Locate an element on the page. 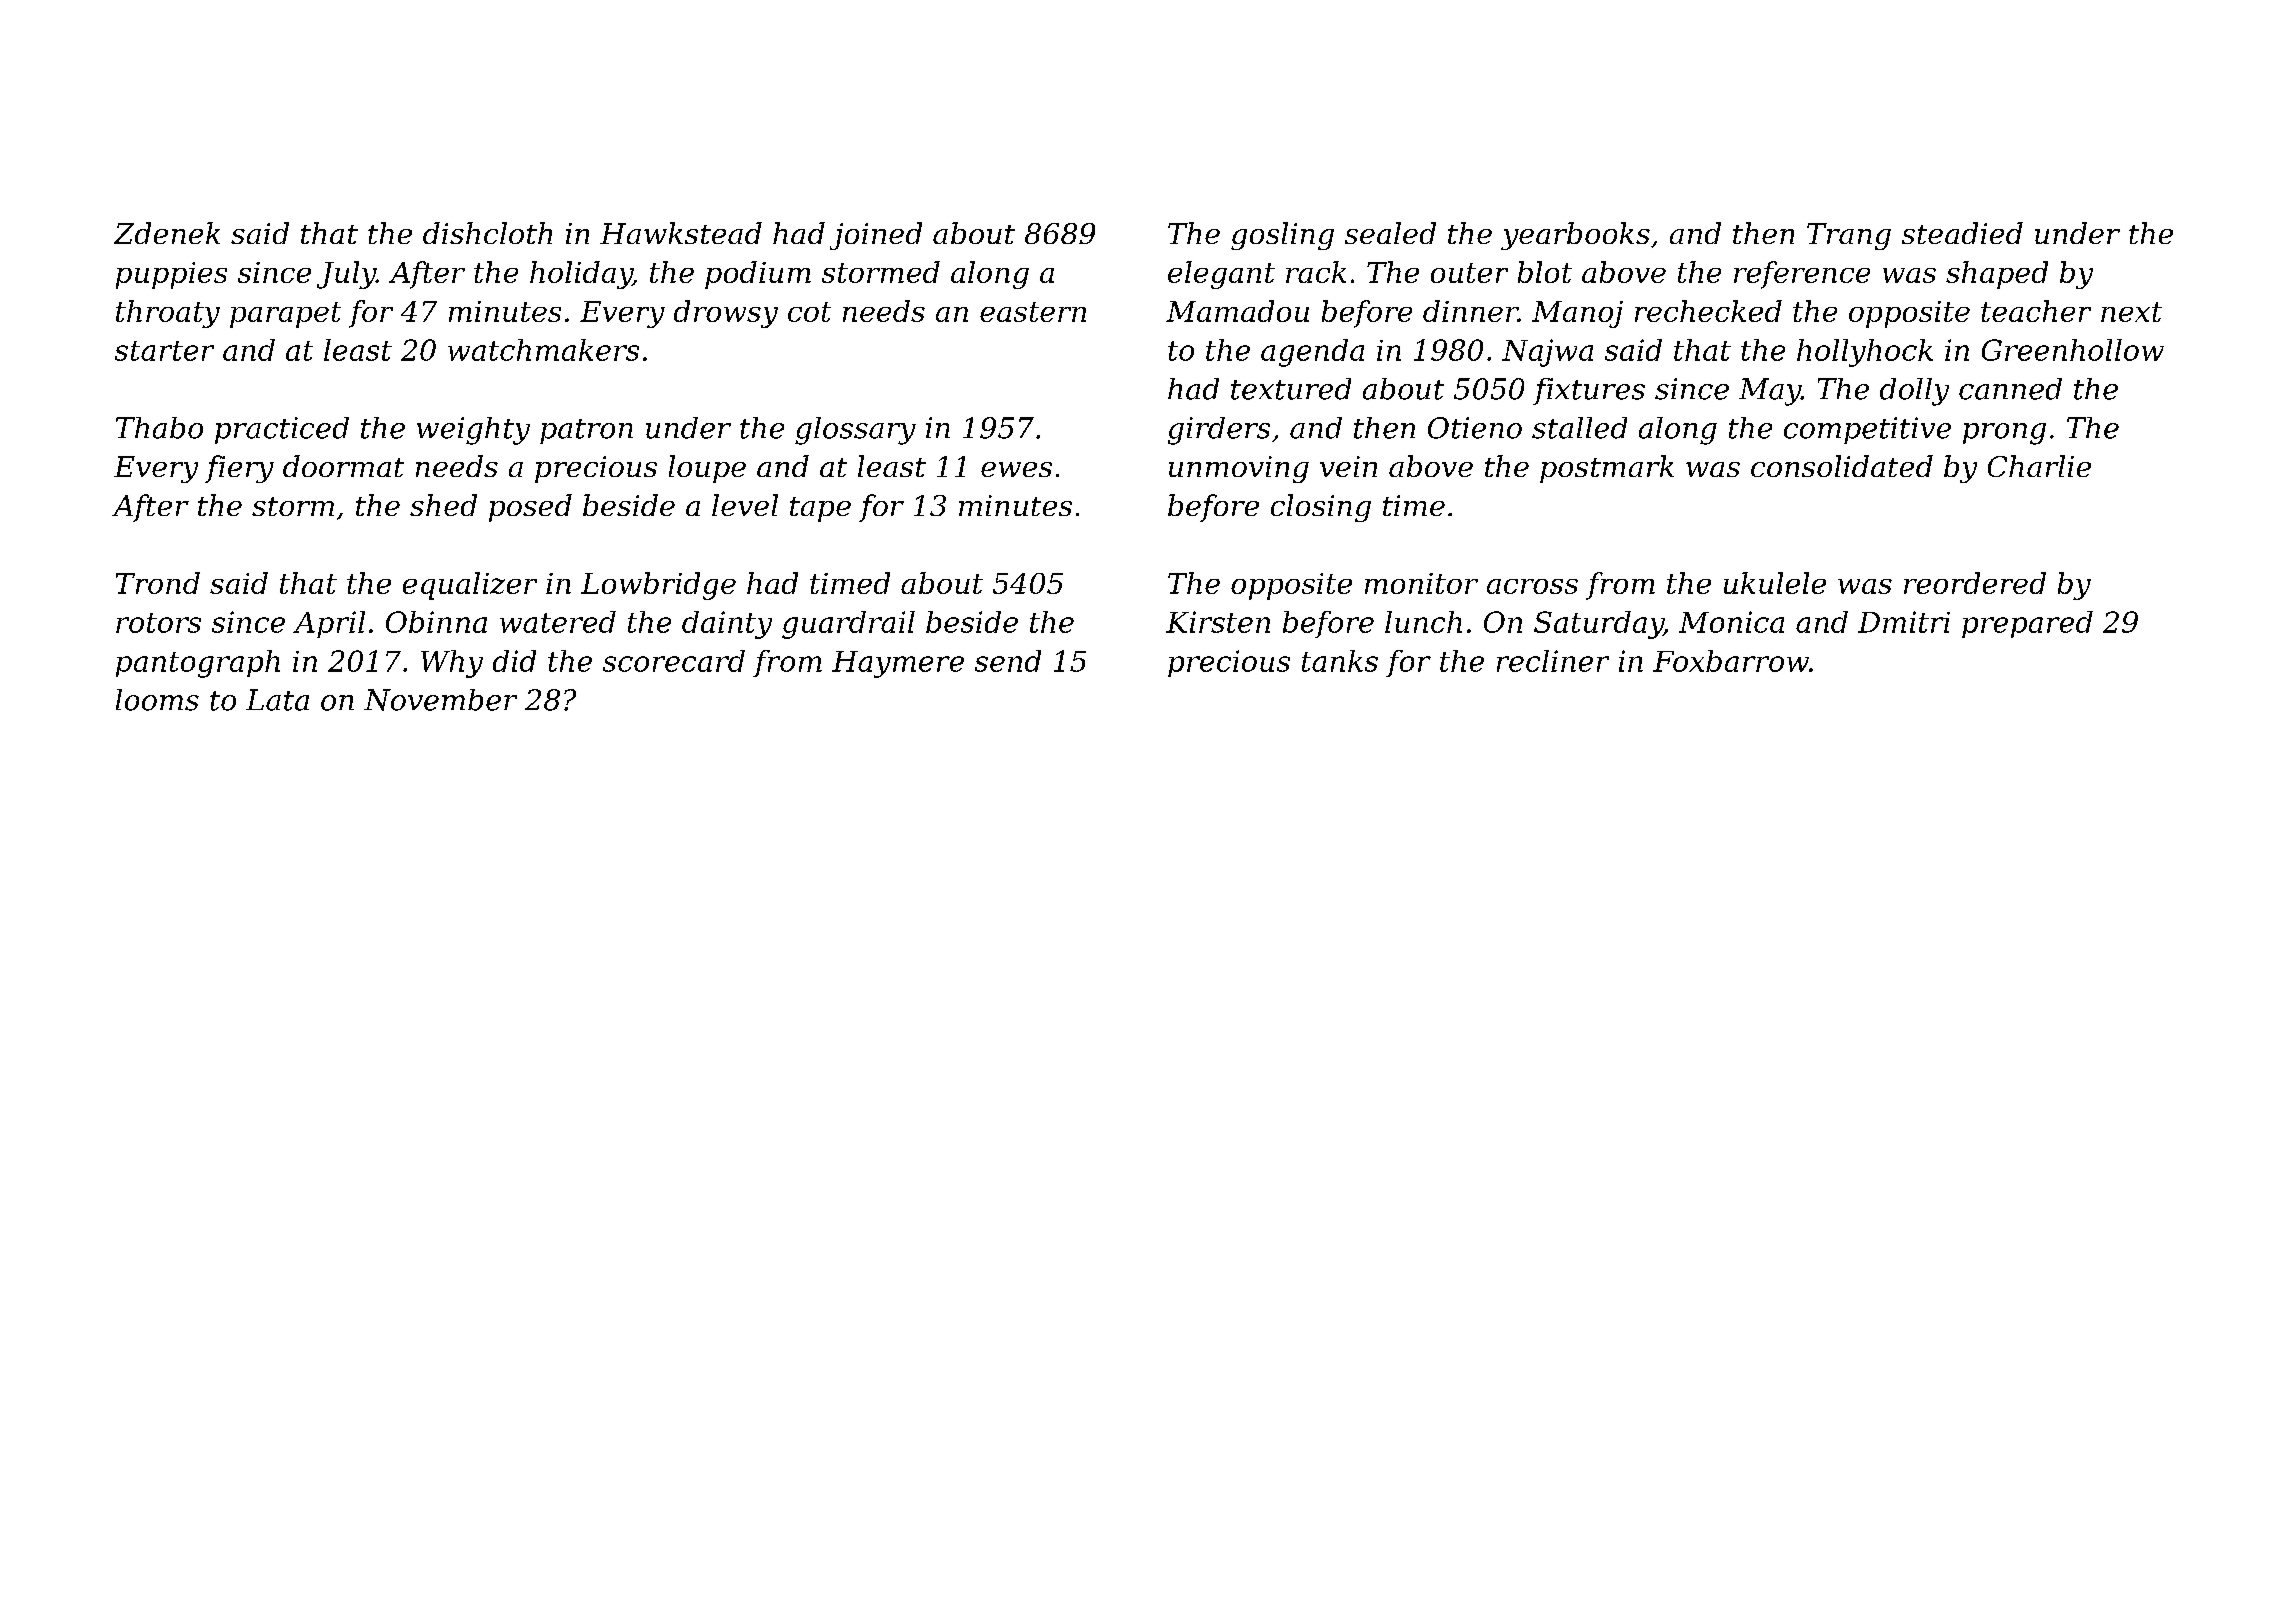  Charlie is located at coordinates (2039, 466).
